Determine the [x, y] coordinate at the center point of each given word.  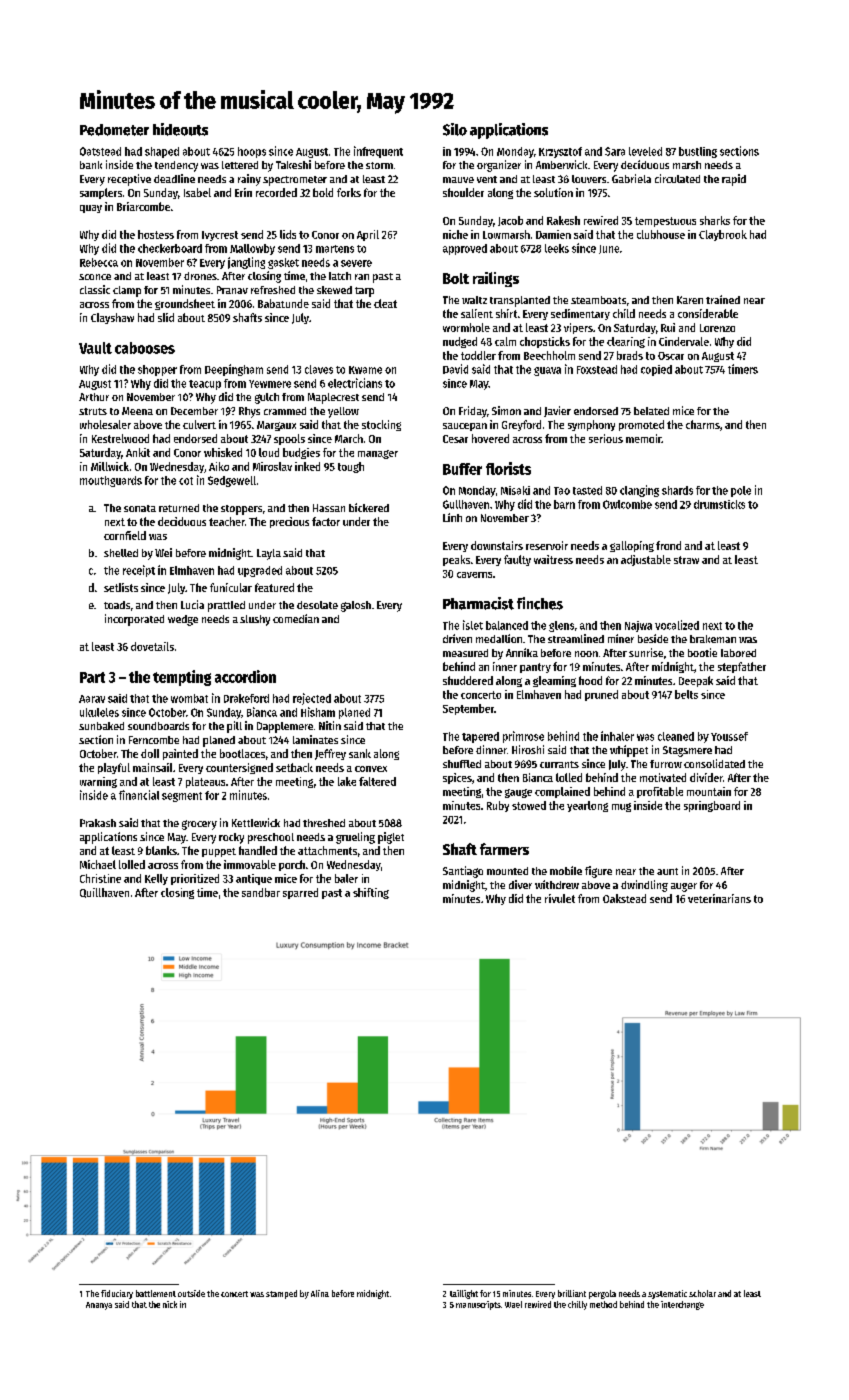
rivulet [560, 898]
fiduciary [117, 1294]
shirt [506, 313]
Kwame [365, 370]
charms [703, 424]
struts [93, 411]
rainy [249, 180]
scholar [702, 1293]
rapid [734, 180]
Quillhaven [104, 893]
